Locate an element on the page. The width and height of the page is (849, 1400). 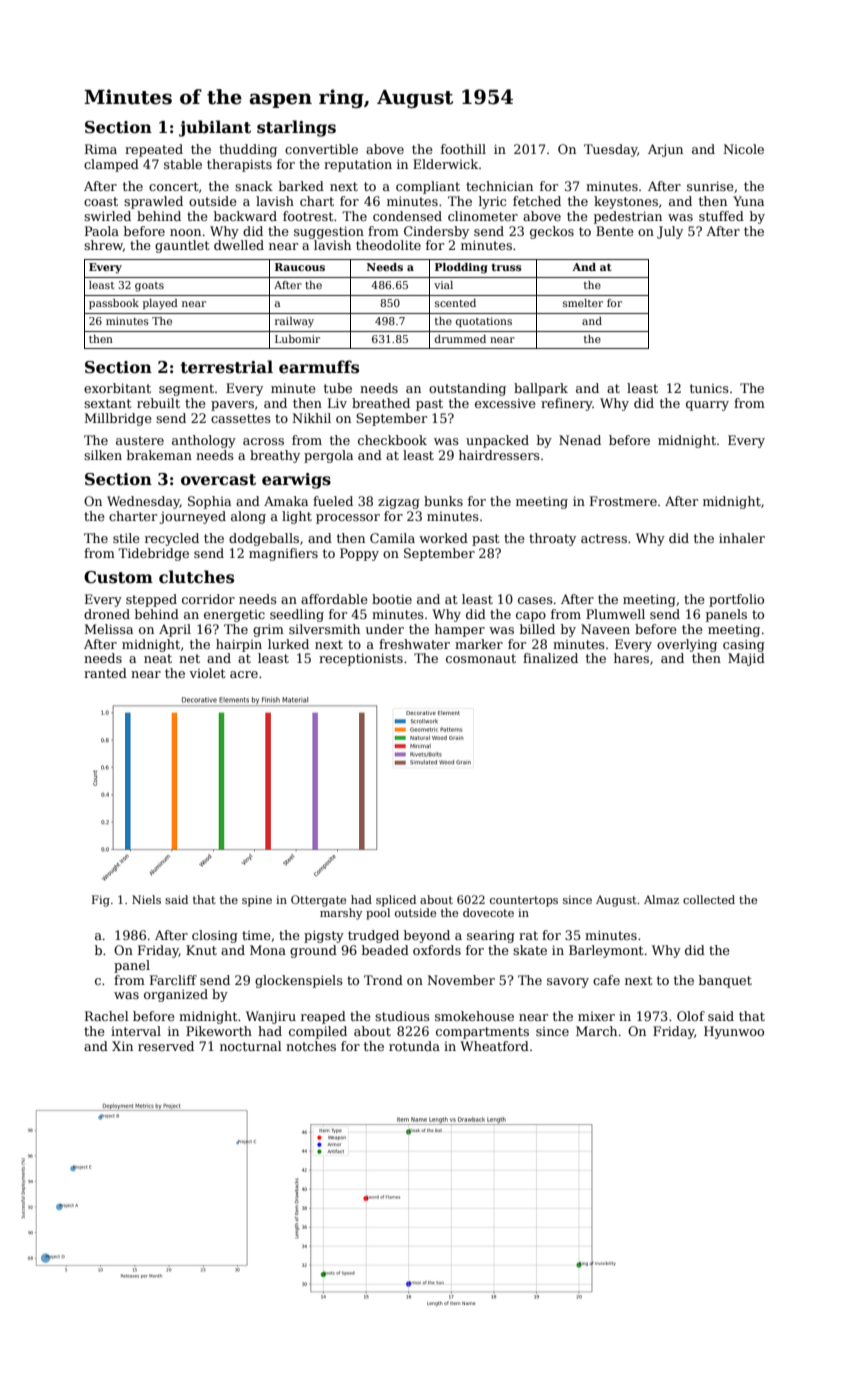
stile is located at coordinates (126, 538).
